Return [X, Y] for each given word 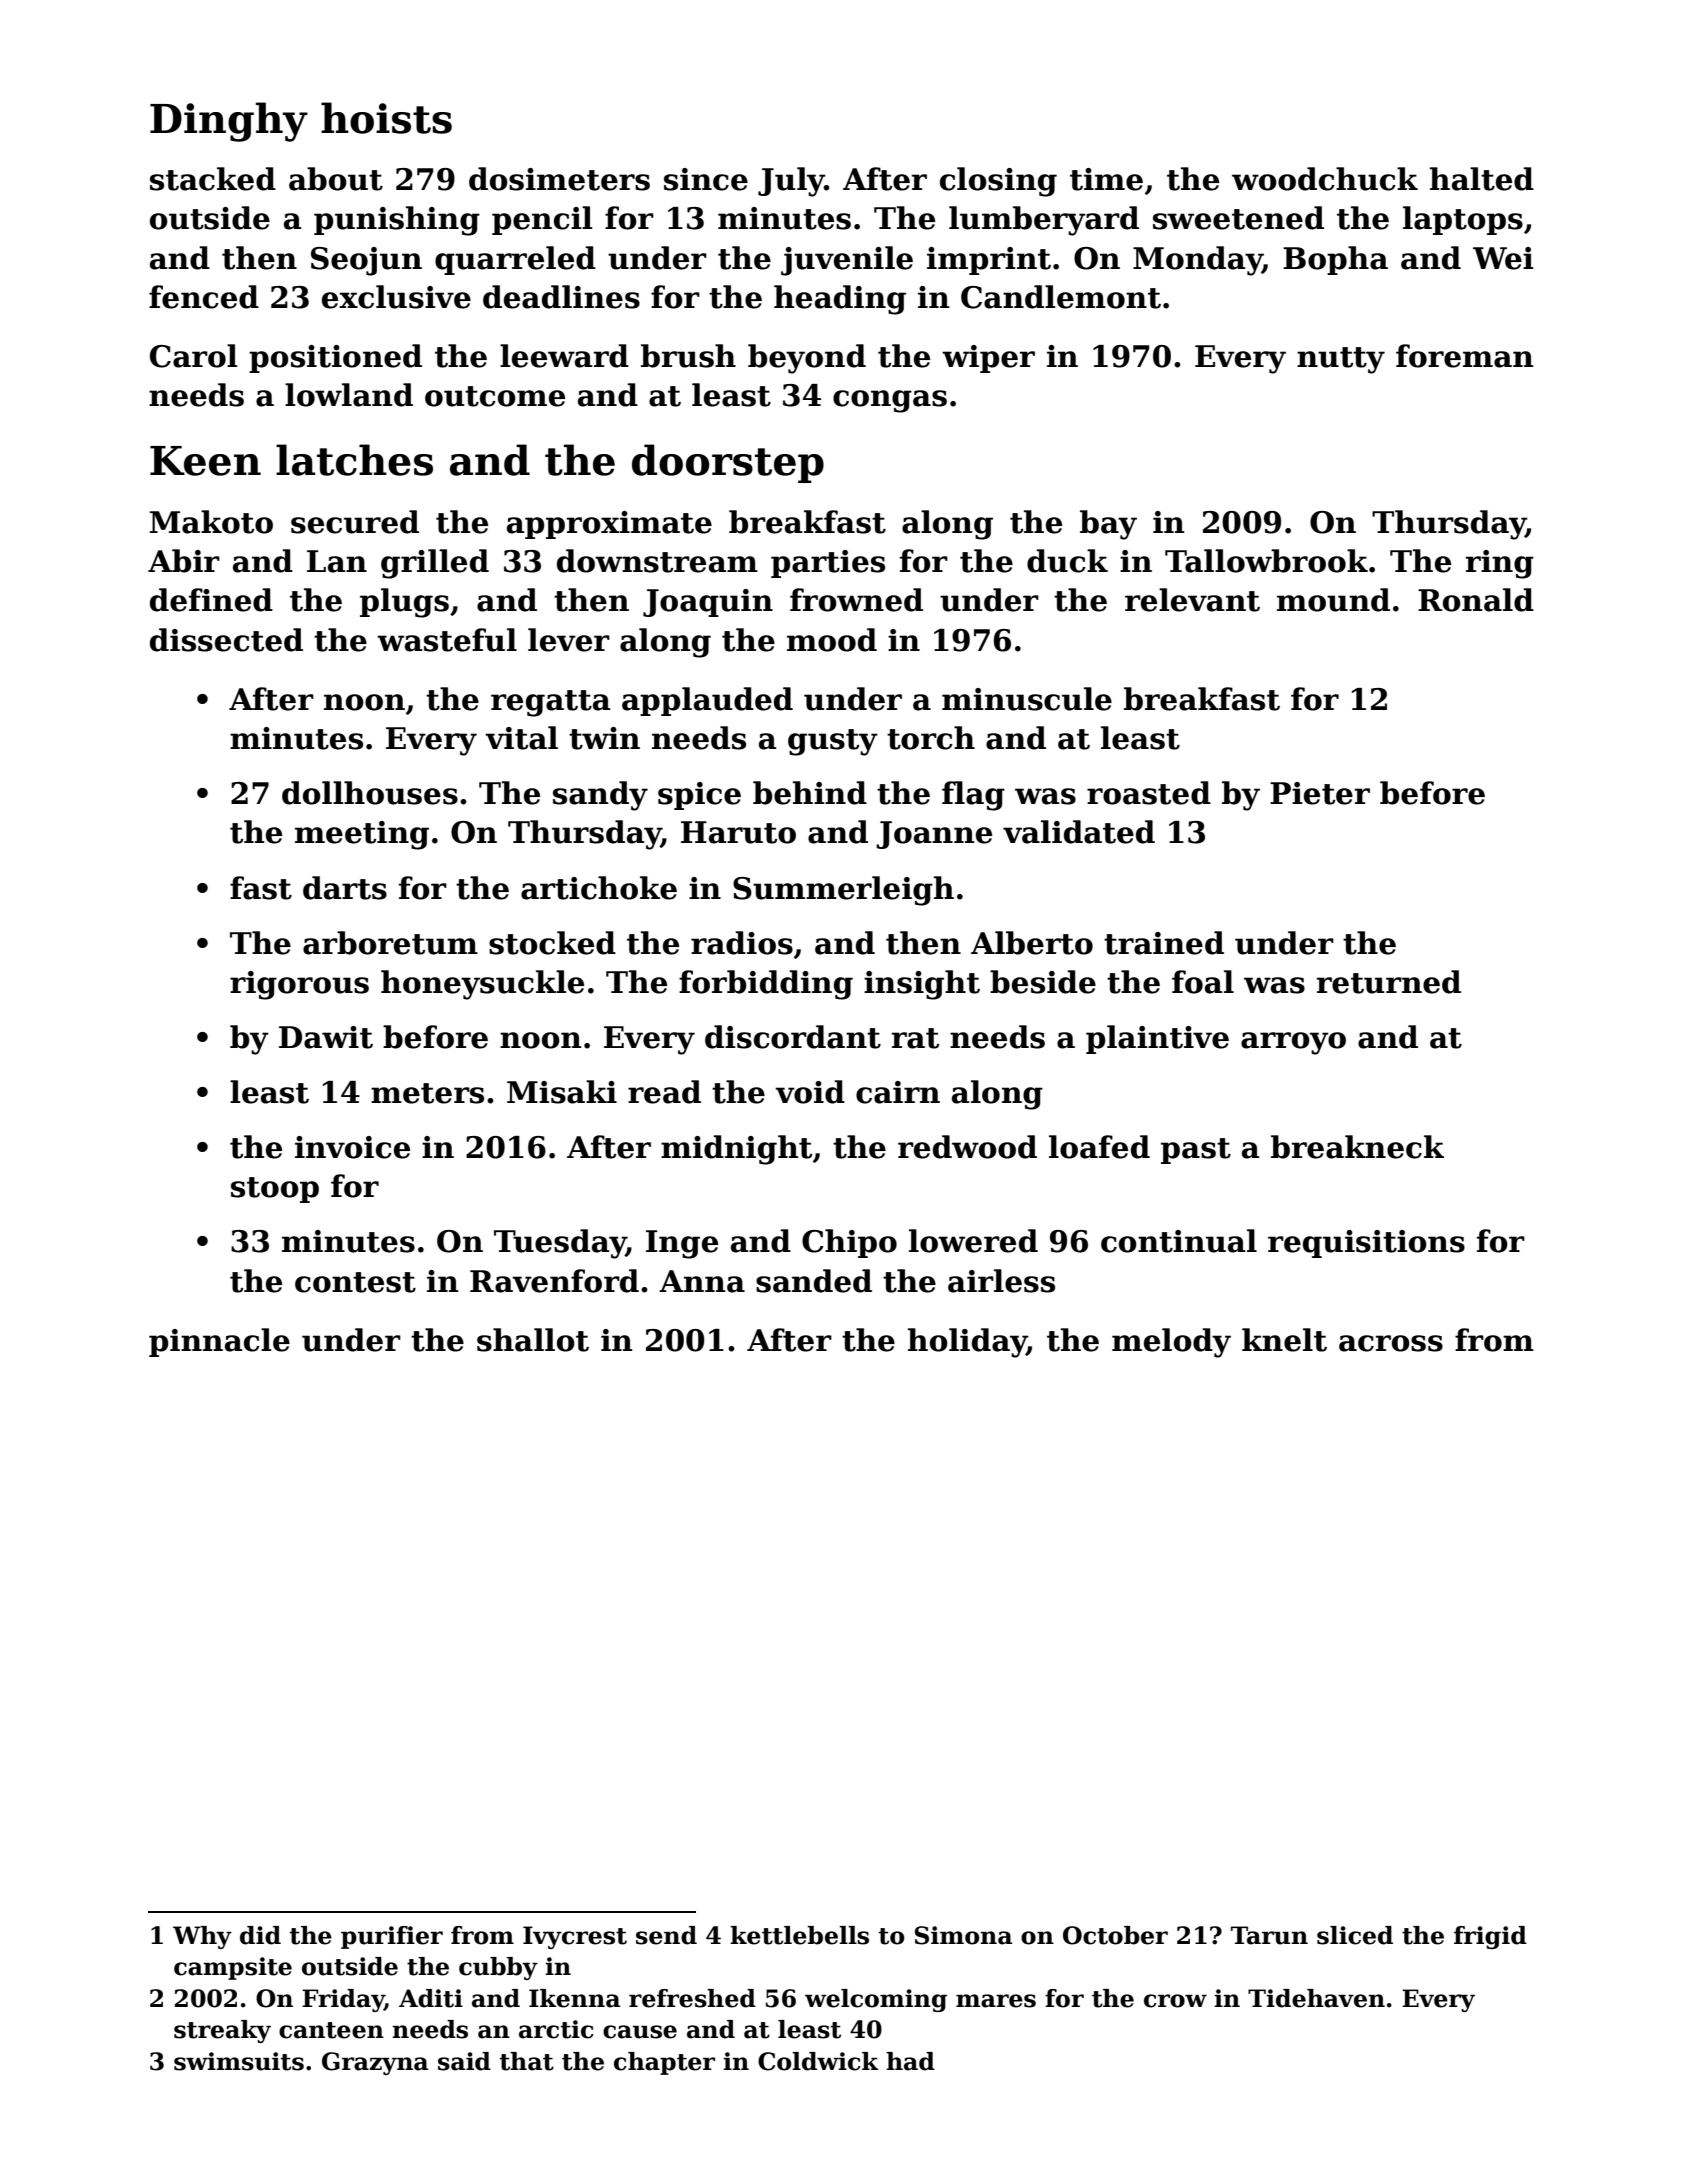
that [527, 2061]
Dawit [326, 1037]
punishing [397, 221]
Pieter [1320, 793]
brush [688, 356]
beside [1043, 982]
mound [1333, 600]
